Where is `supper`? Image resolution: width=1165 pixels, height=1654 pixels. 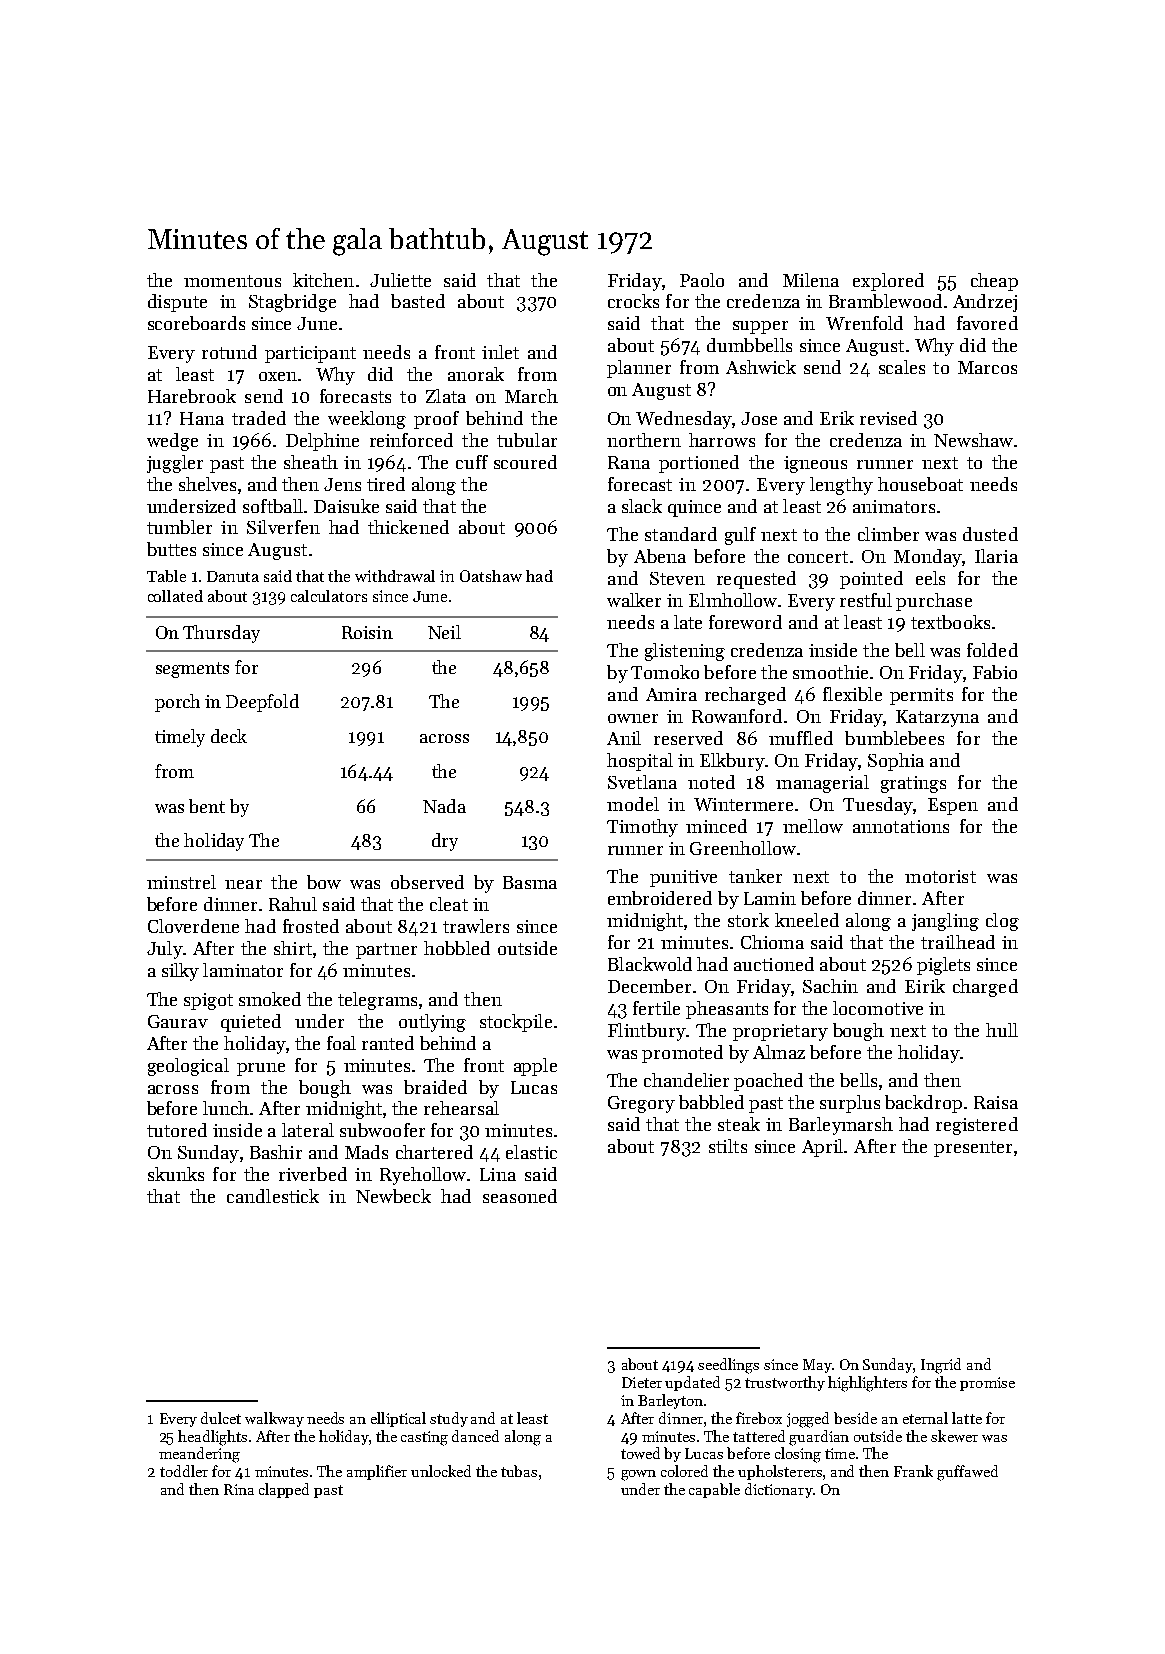 supper is located at coordinates (760, 327).
